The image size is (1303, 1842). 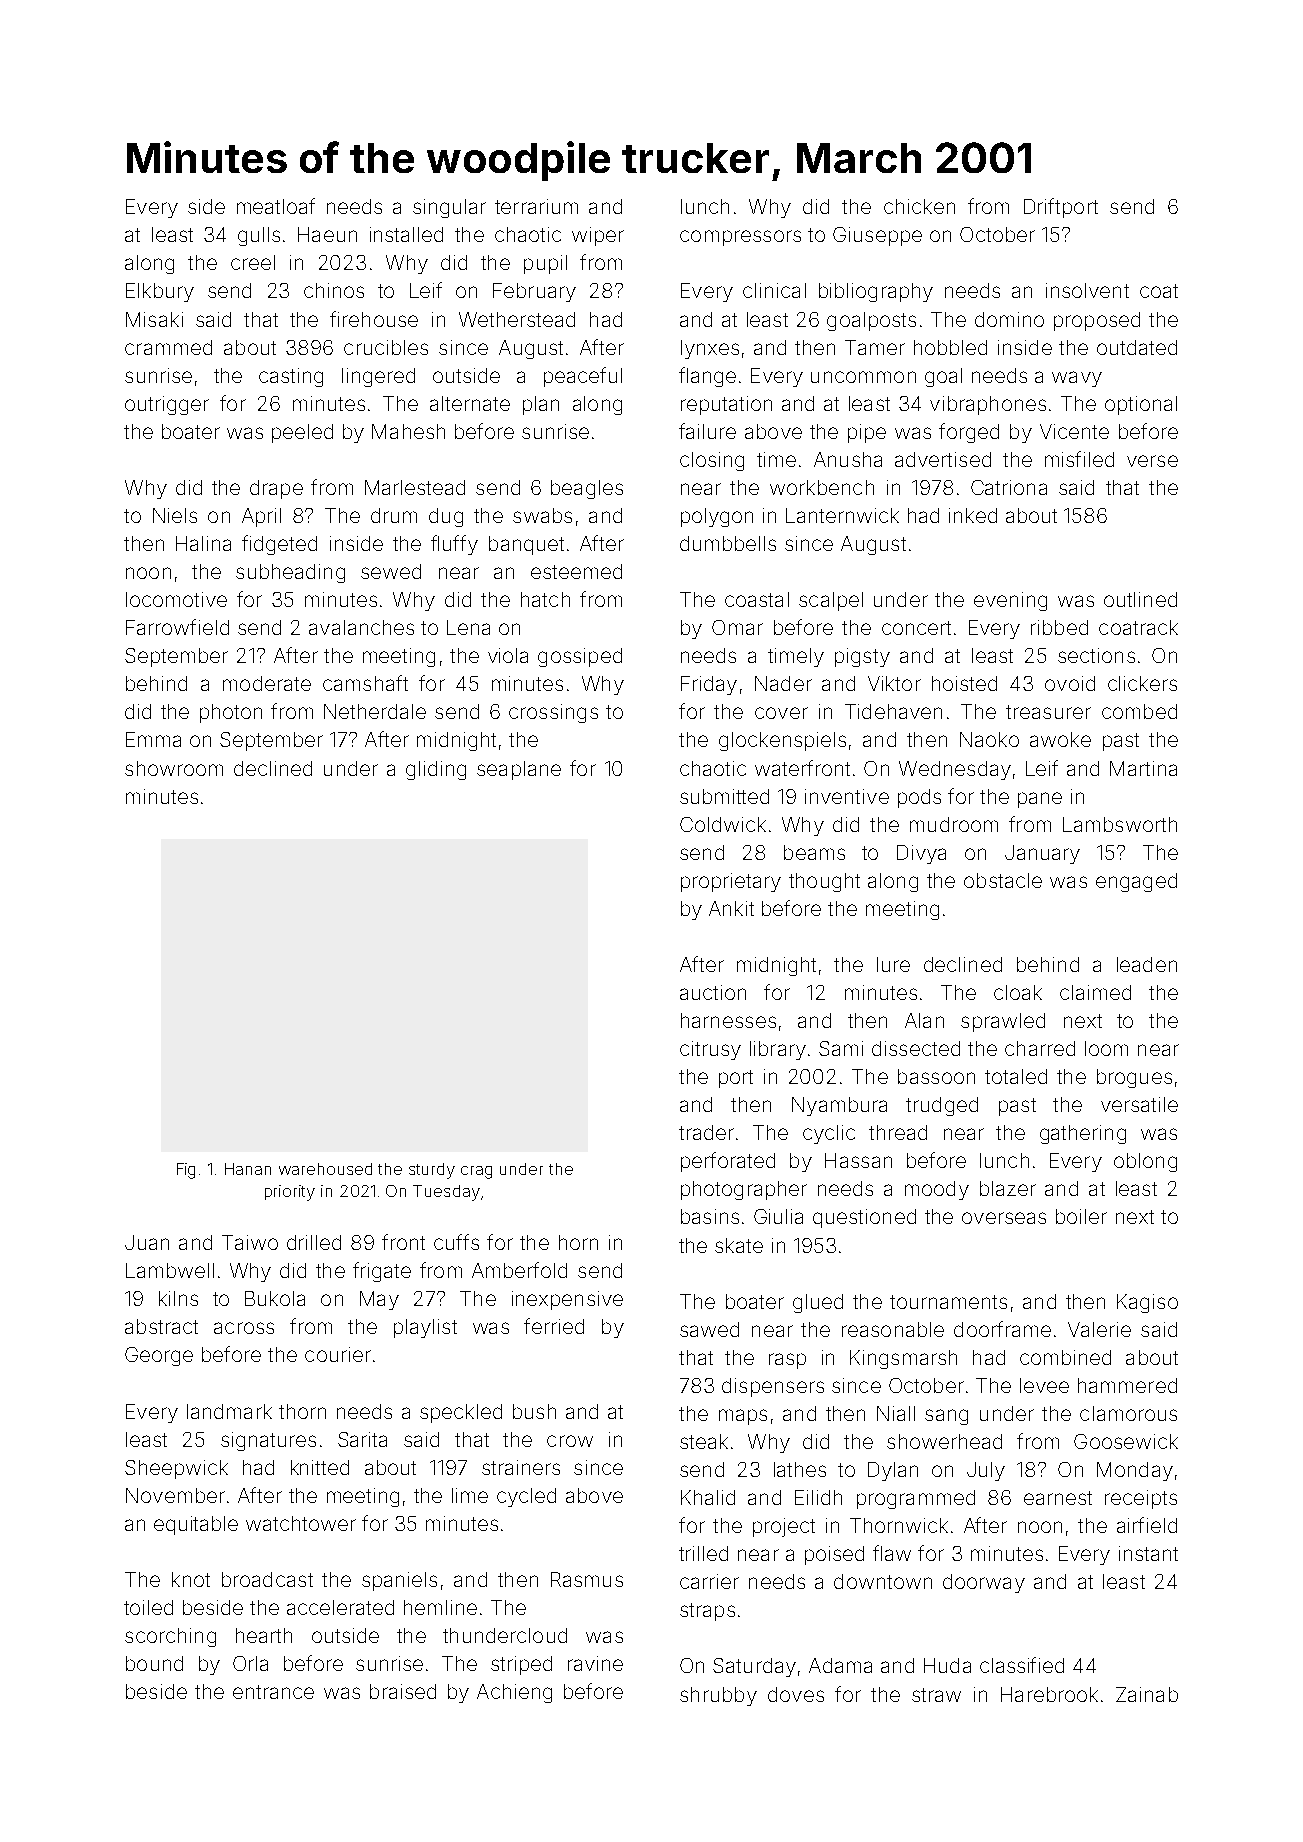 What do you see at coordinates (713, 992) in the page?
I see `auction` at bounding box center [713, 992].
